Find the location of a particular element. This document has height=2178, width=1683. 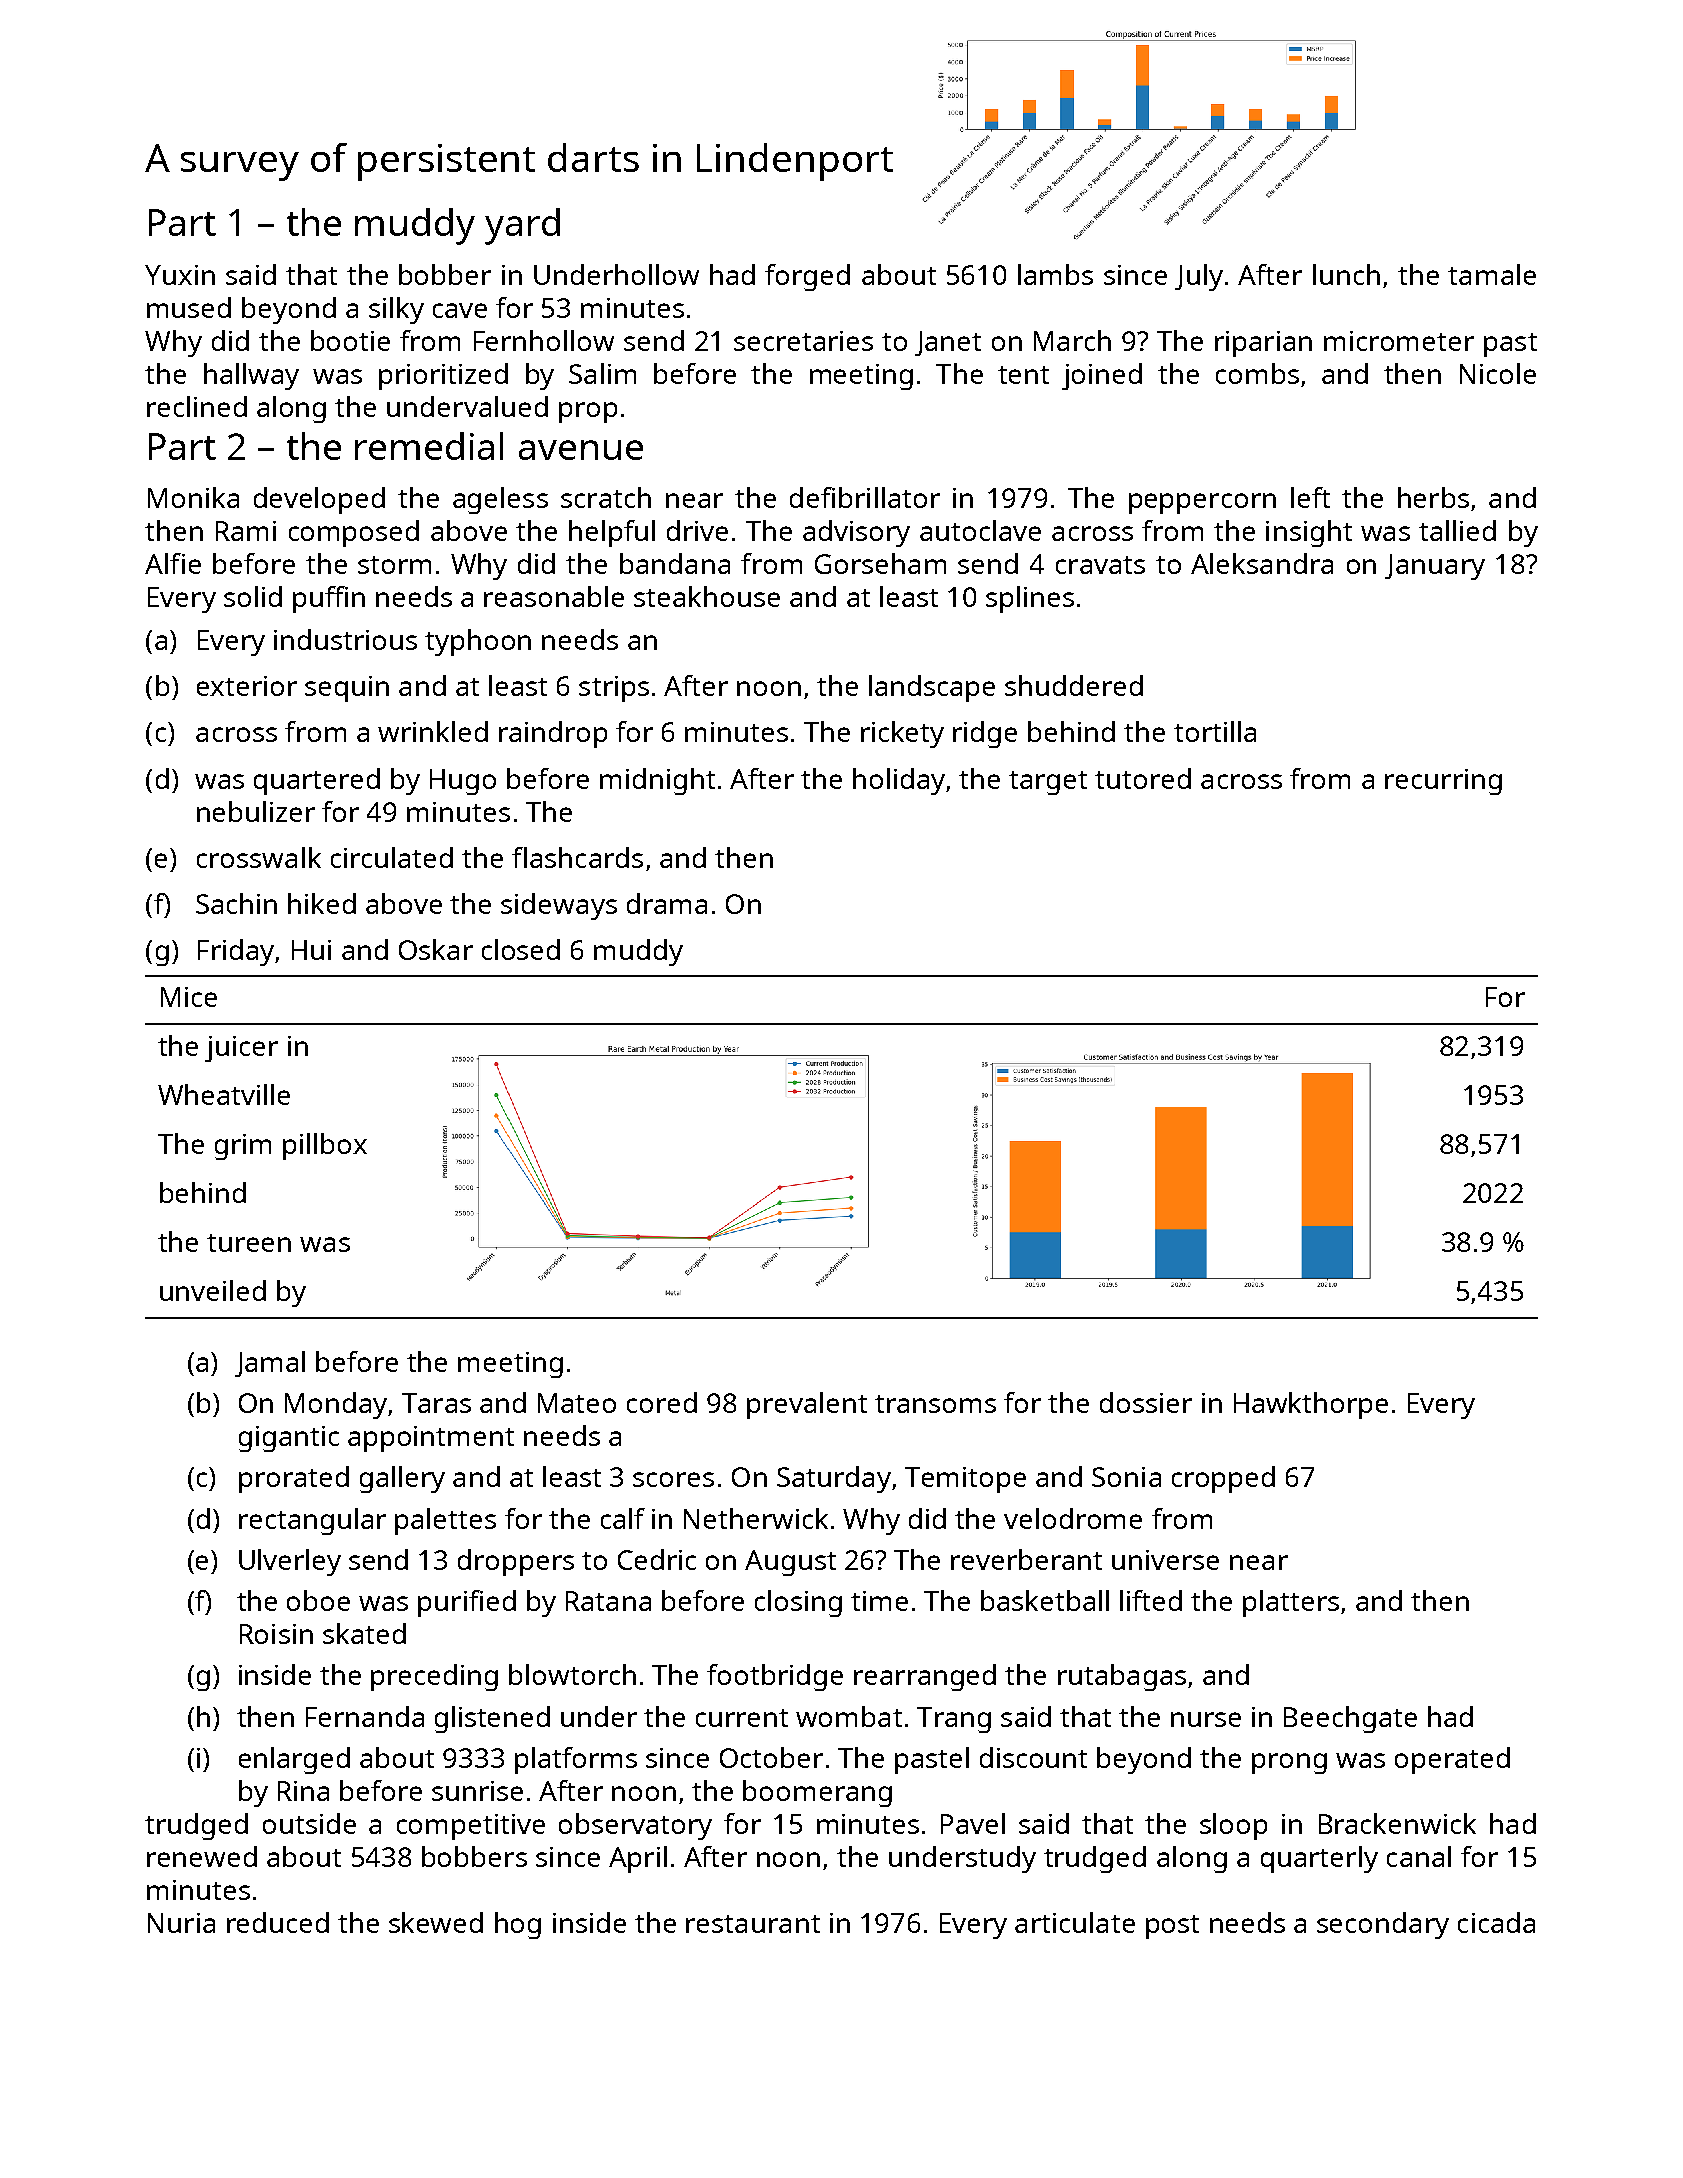

drama is located at coordinates (667, 903).
